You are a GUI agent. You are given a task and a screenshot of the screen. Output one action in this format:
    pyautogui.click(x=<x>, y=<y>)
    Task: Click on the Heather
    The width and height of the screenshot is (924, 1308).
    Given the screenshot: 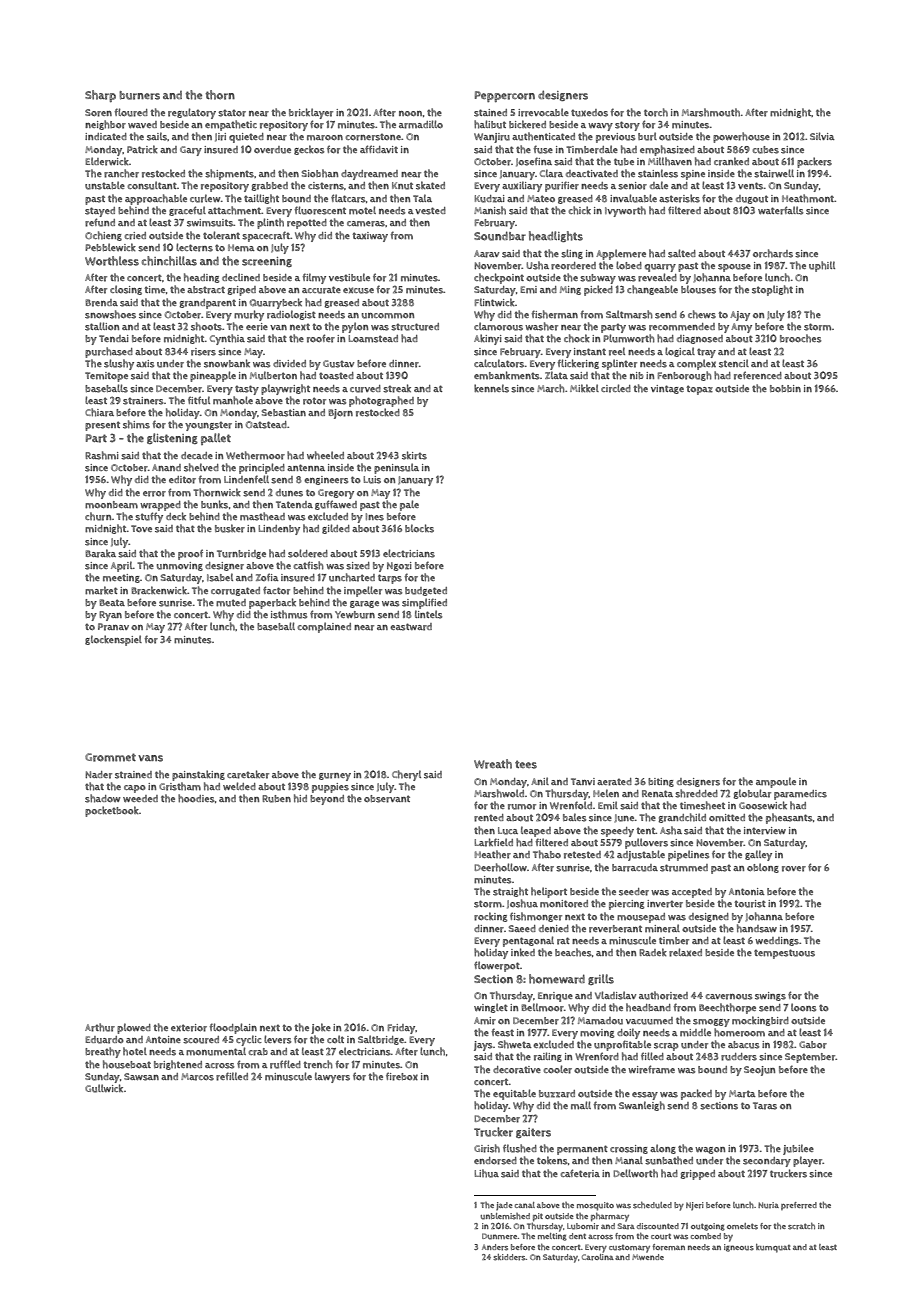 What is the action you would take?
    pyautogui.click(x=493, y=854)
